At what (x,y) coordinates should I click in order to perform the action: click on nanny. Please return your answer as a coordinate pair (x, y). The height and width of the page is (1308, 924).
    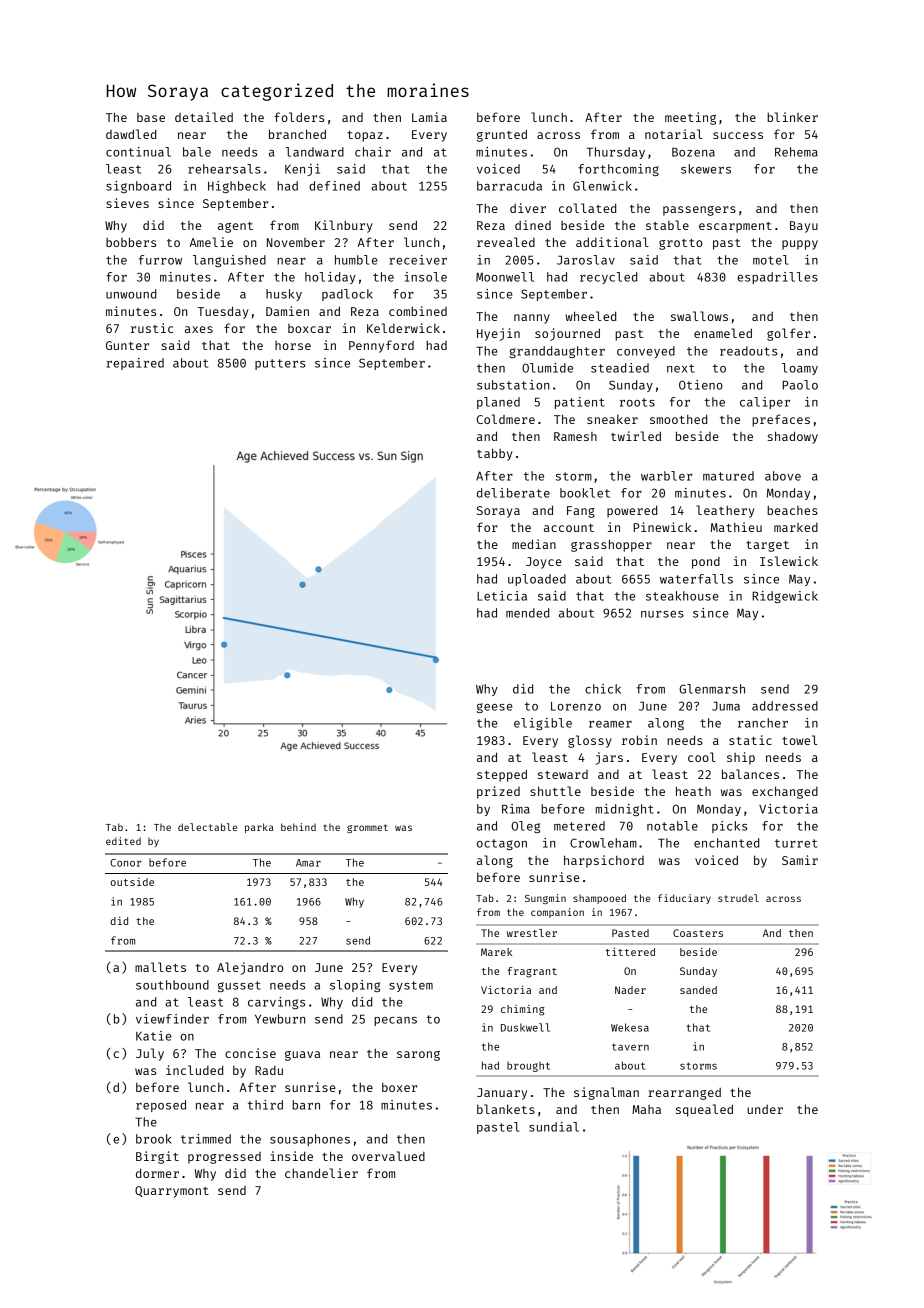
    Looking at the image, I should click on (532, 319).
